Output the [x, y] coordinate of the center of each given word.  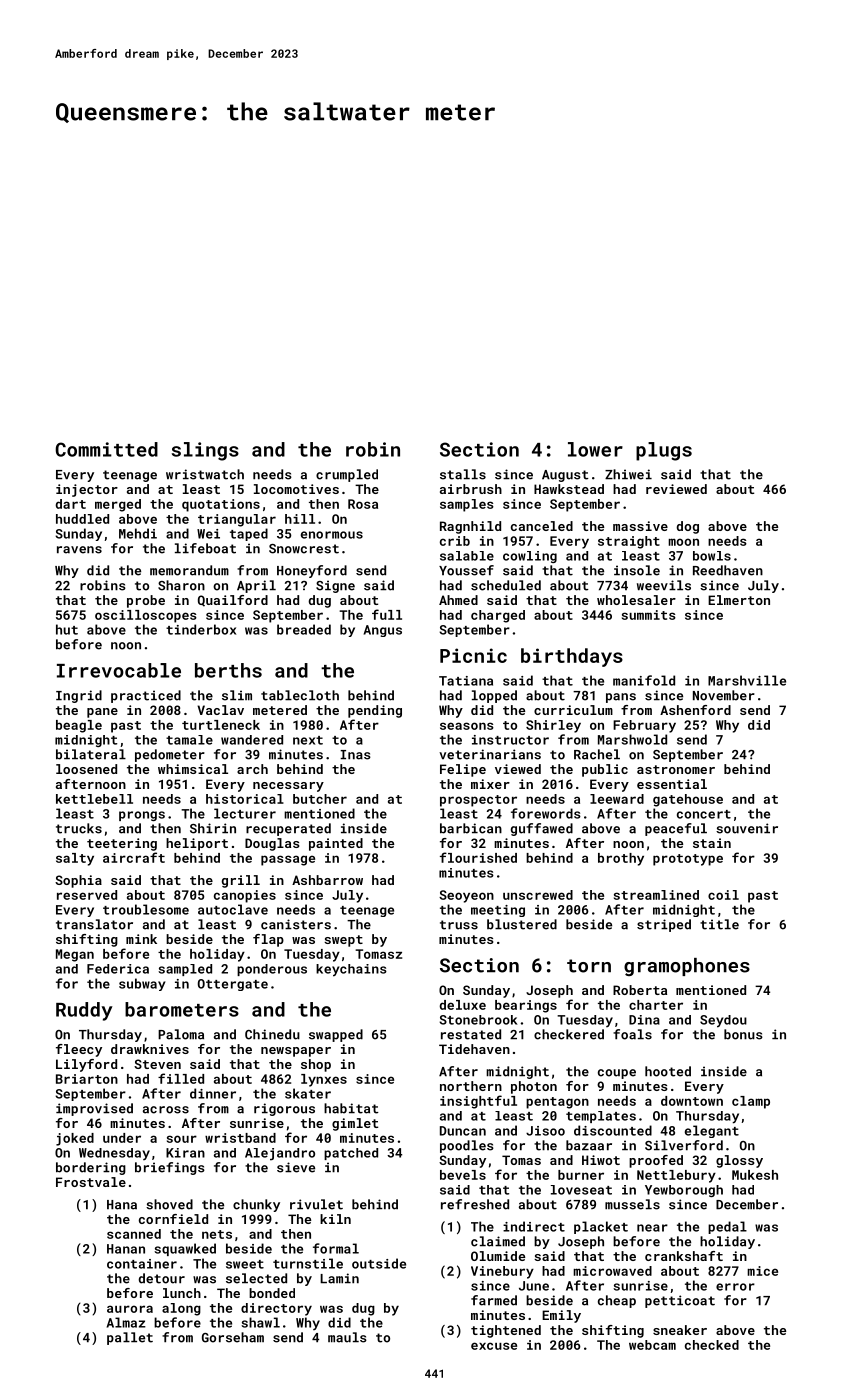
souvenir [747, 828]
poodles [467, 1146]
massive [640, 526]
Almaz [126, 1322]
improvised [94, 1109]
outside [379, 1263]
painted [336, 844]
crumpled [347, 475]
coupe [617, 1074]
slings [205, 451]
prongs [142, 816]
